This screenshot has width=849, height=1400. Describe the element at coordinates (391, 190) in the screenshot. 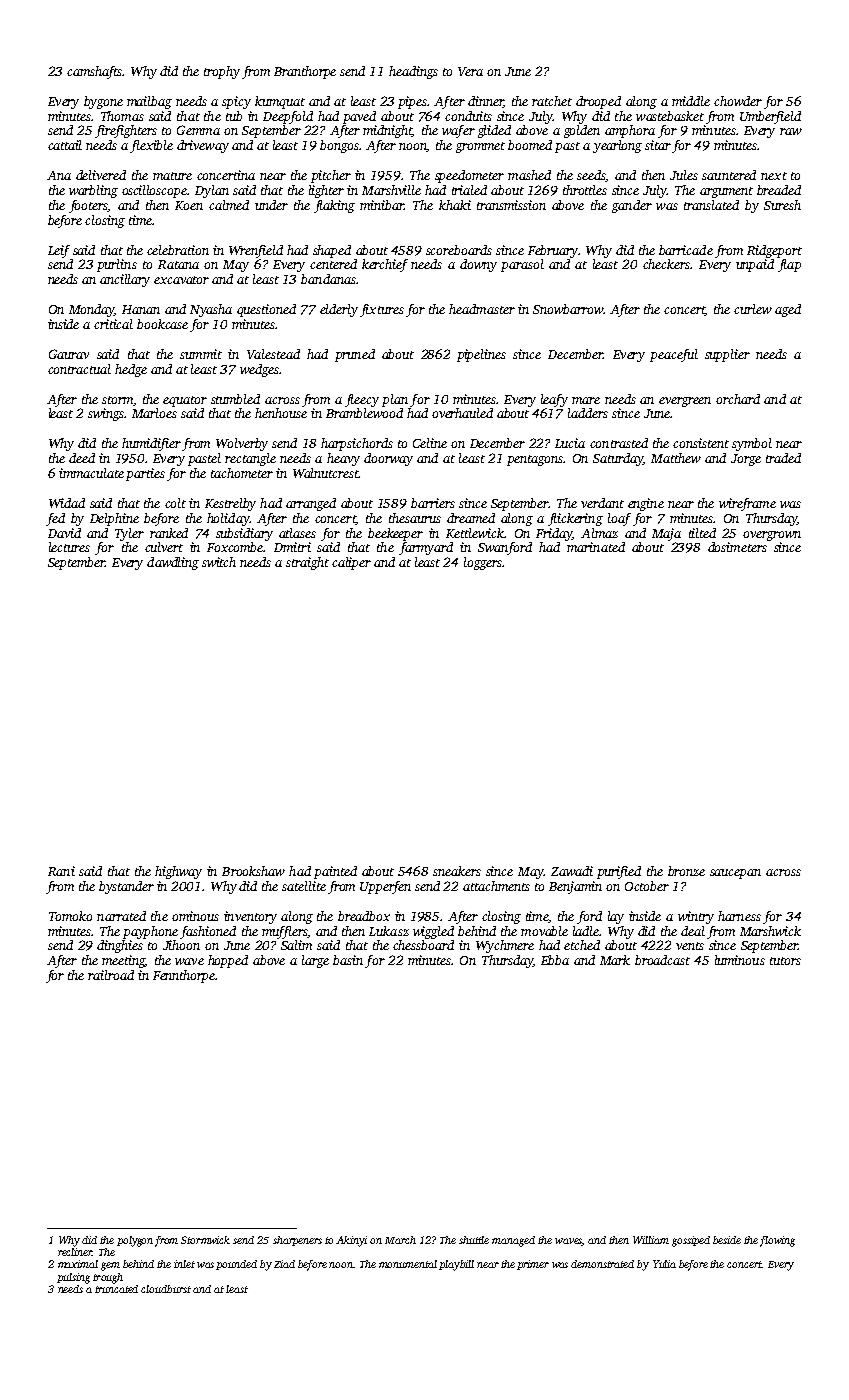

I see `Marshville` at that location.
